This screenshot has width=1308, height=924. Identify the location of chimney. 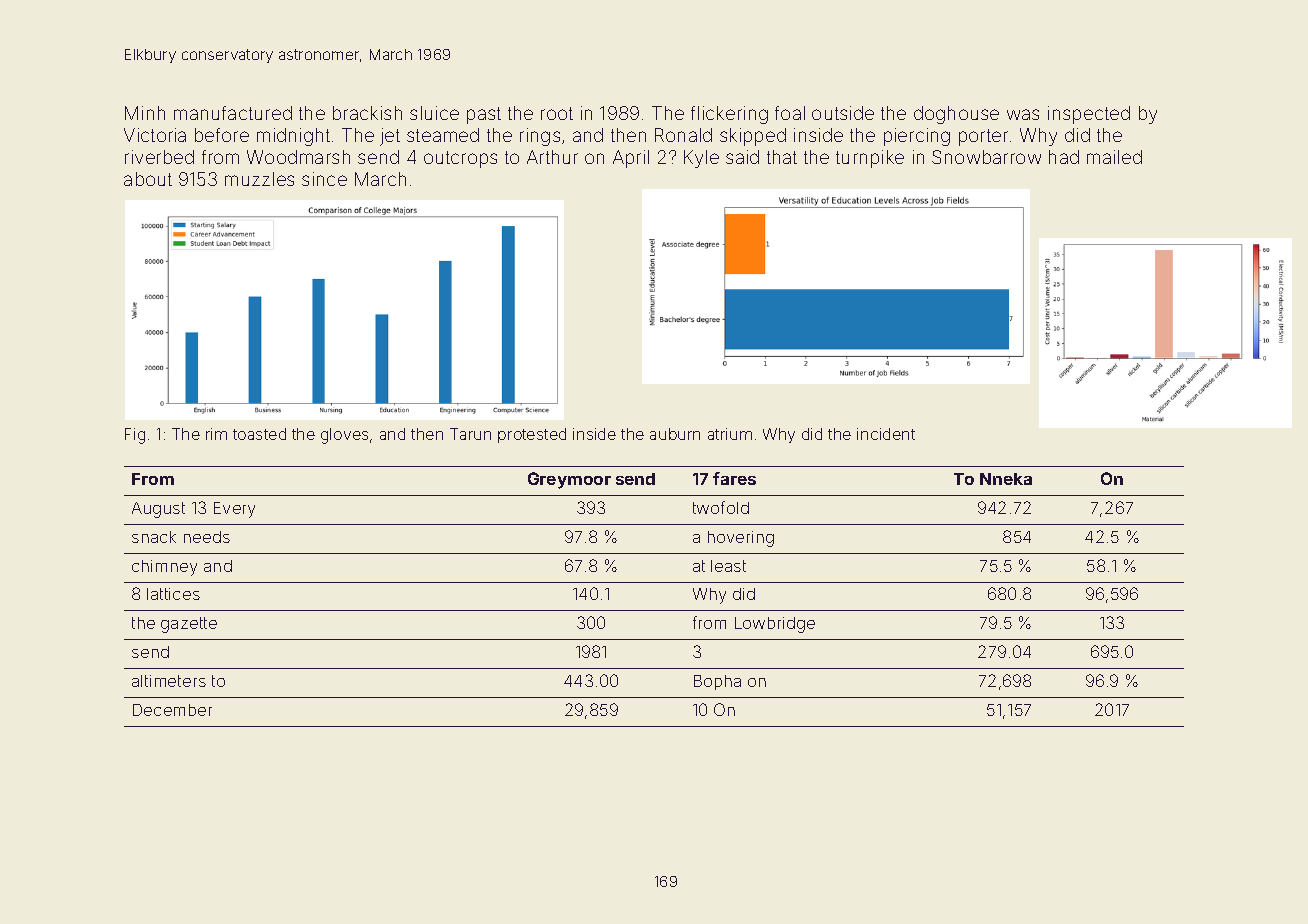
(164, 568).
